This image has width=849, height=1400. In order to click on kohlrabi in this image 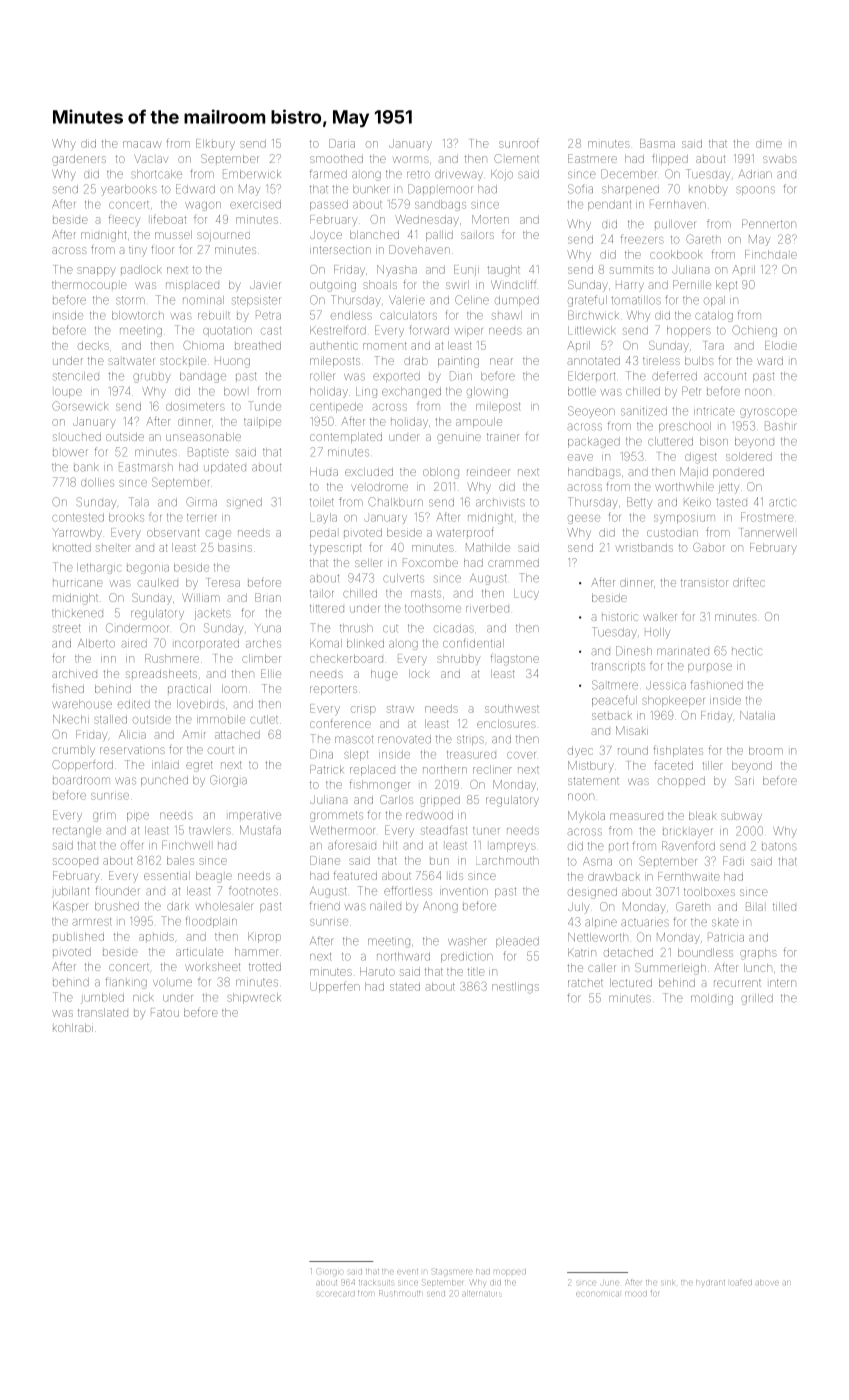, I will do `click(73, 1028)`.
